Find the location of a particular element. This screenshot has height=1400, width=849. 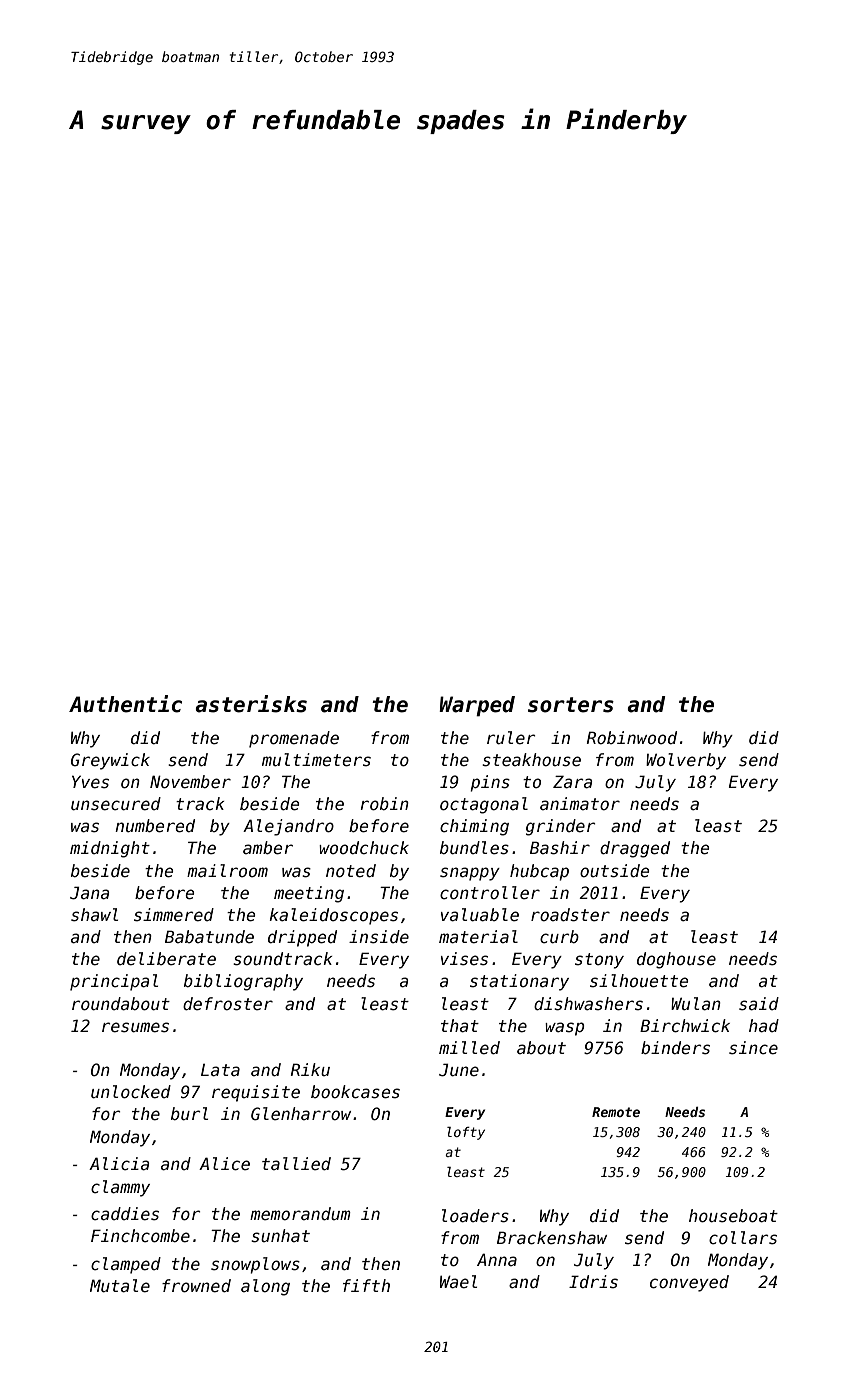

frowned is located at coordinates (196, 1286).
